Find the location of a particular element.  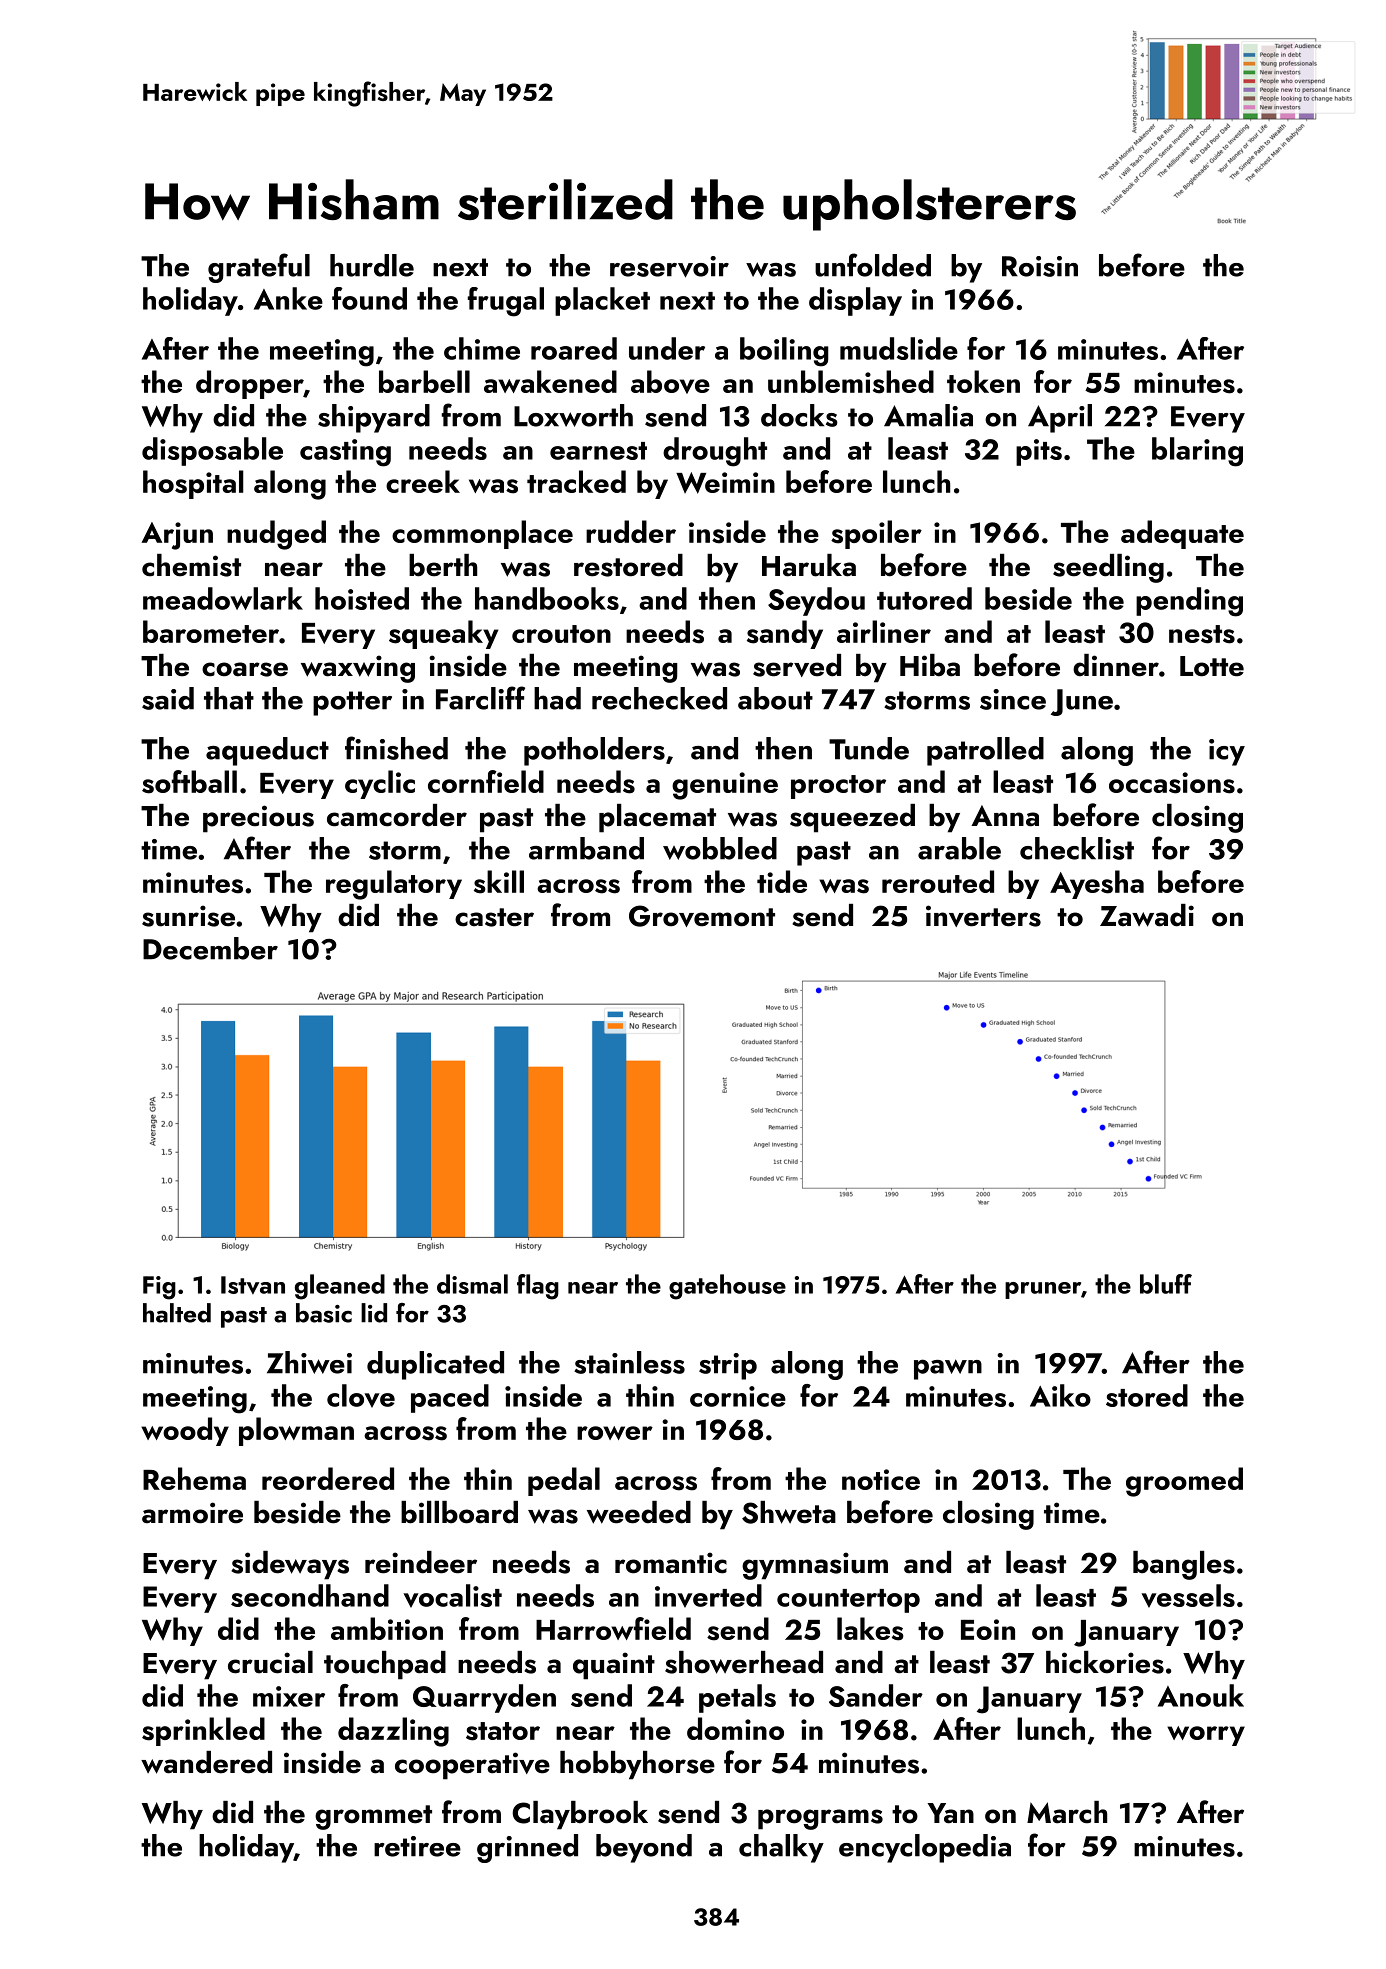

groomed is located at coordinates (1184, 1482).
